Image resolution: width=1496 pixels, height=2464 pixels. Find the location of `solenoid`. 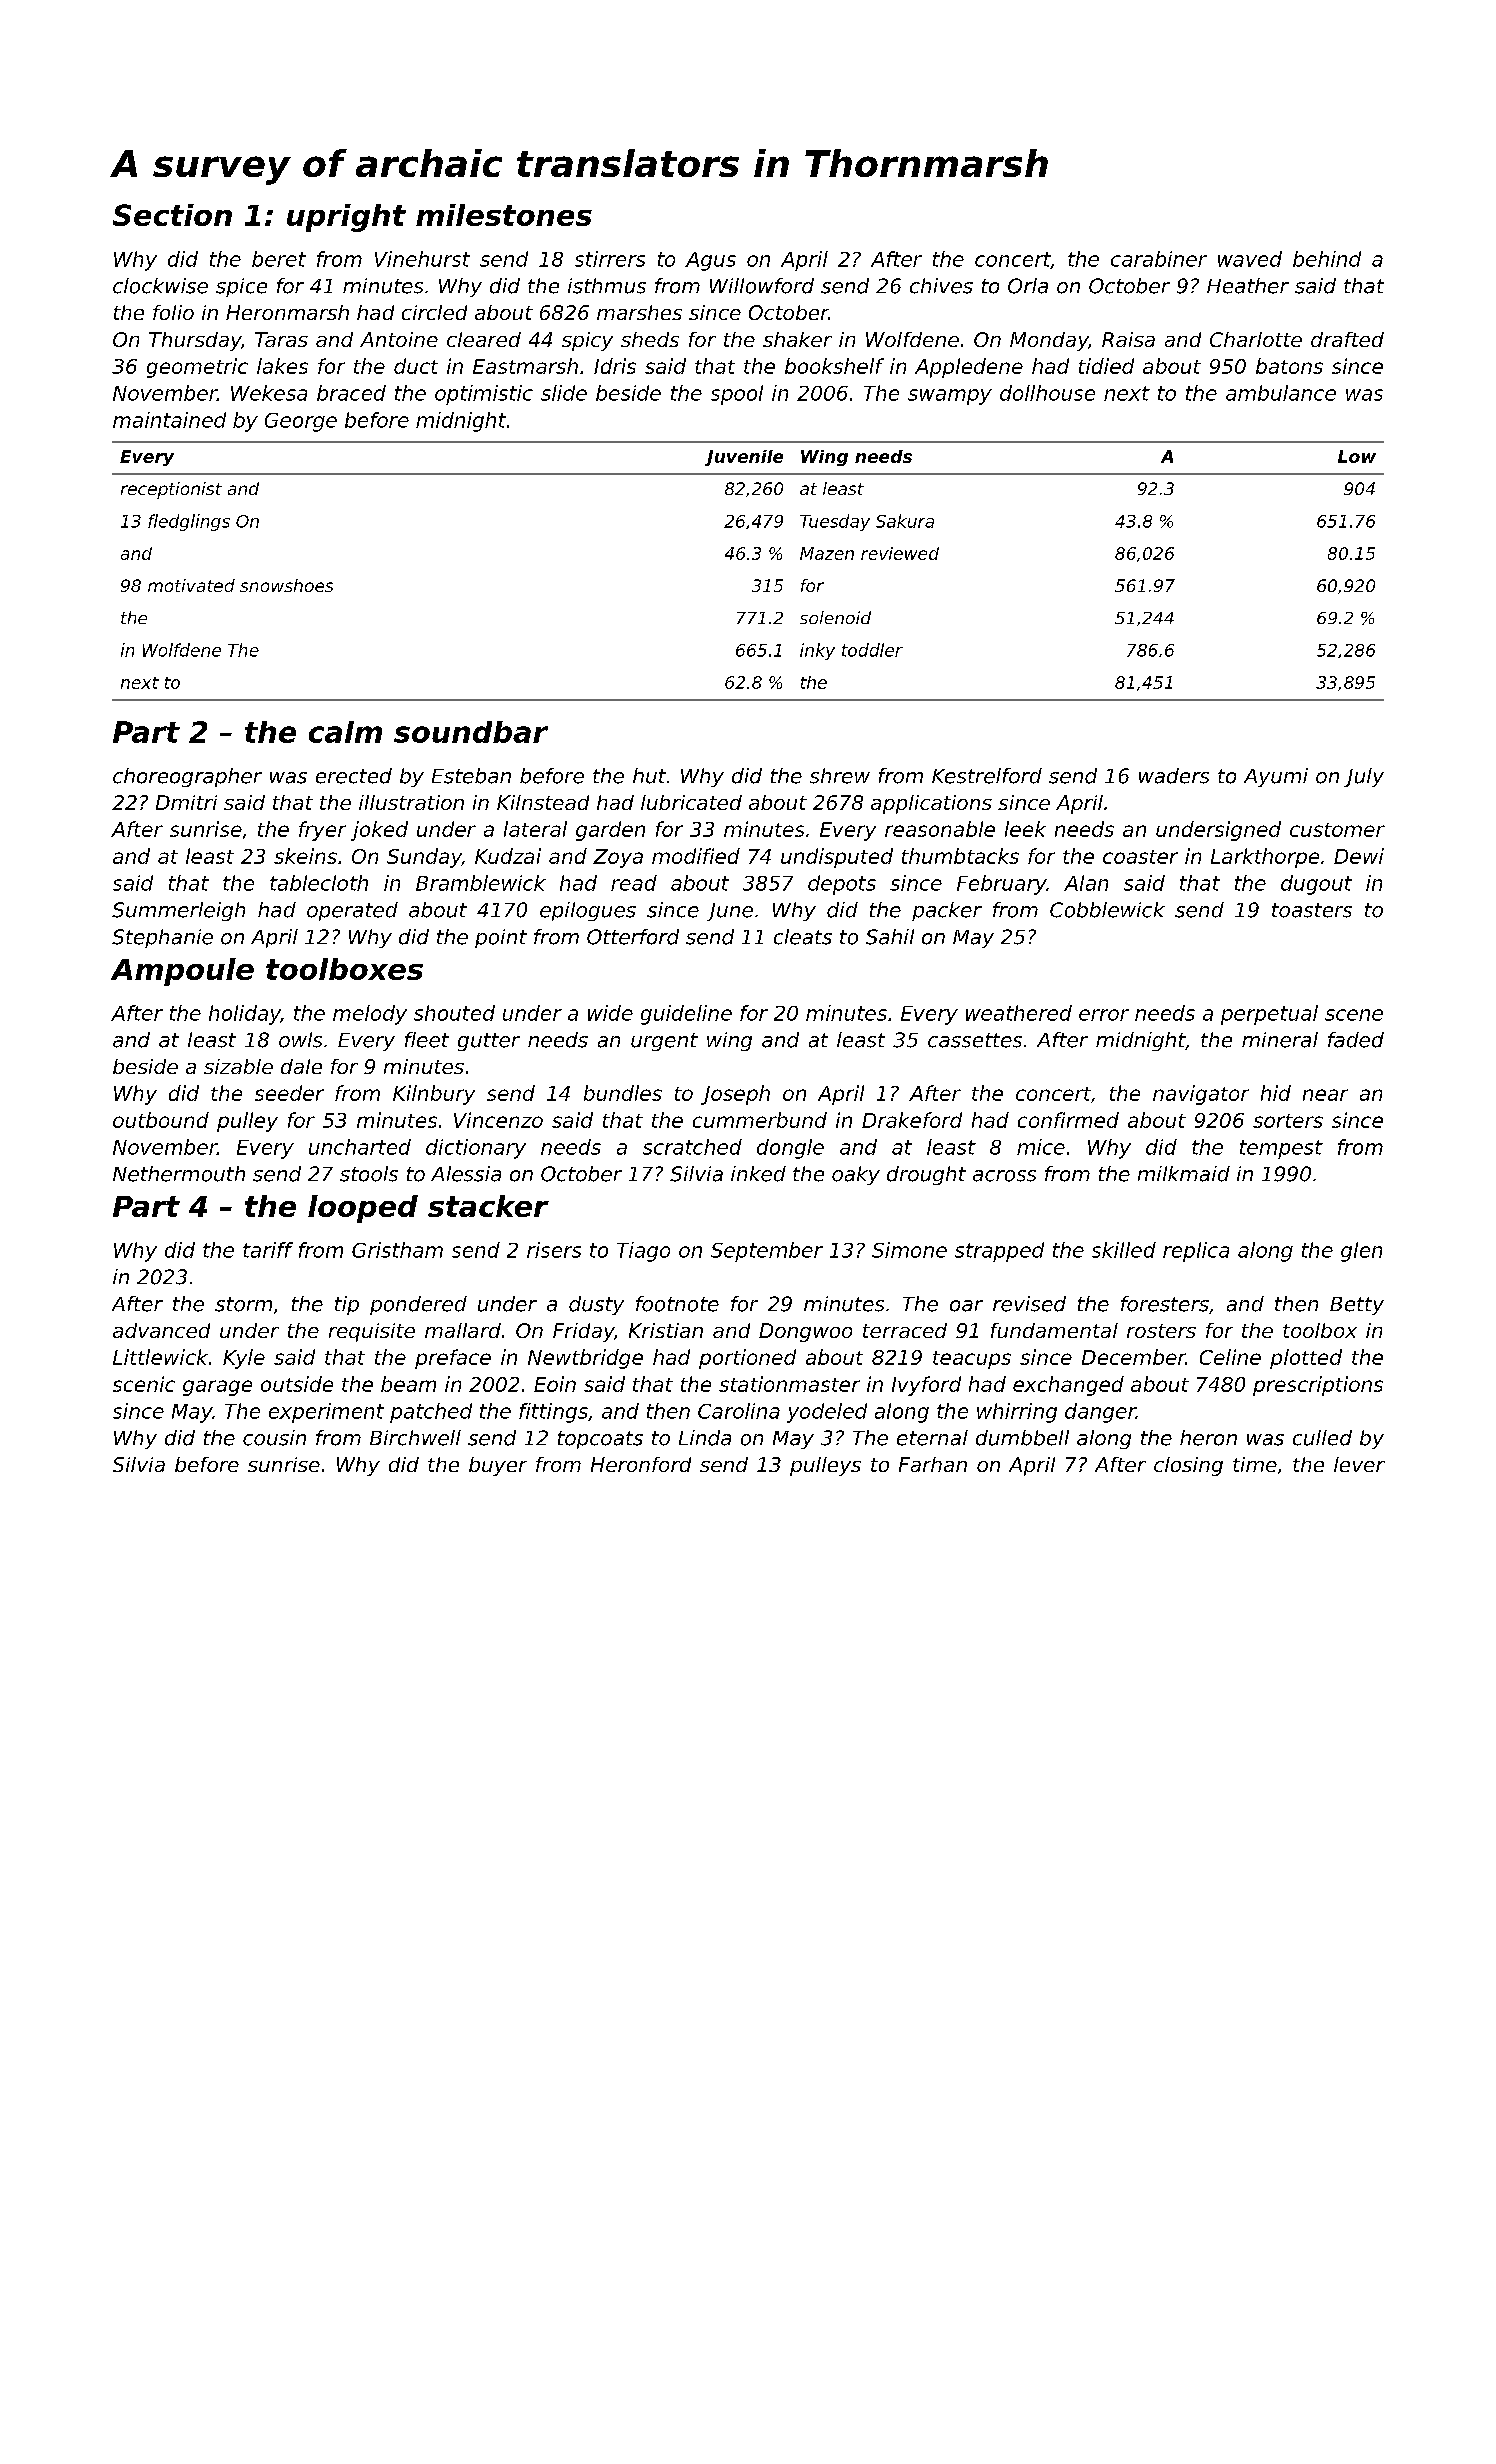

solenoid is located at coordinates (835, 617).
